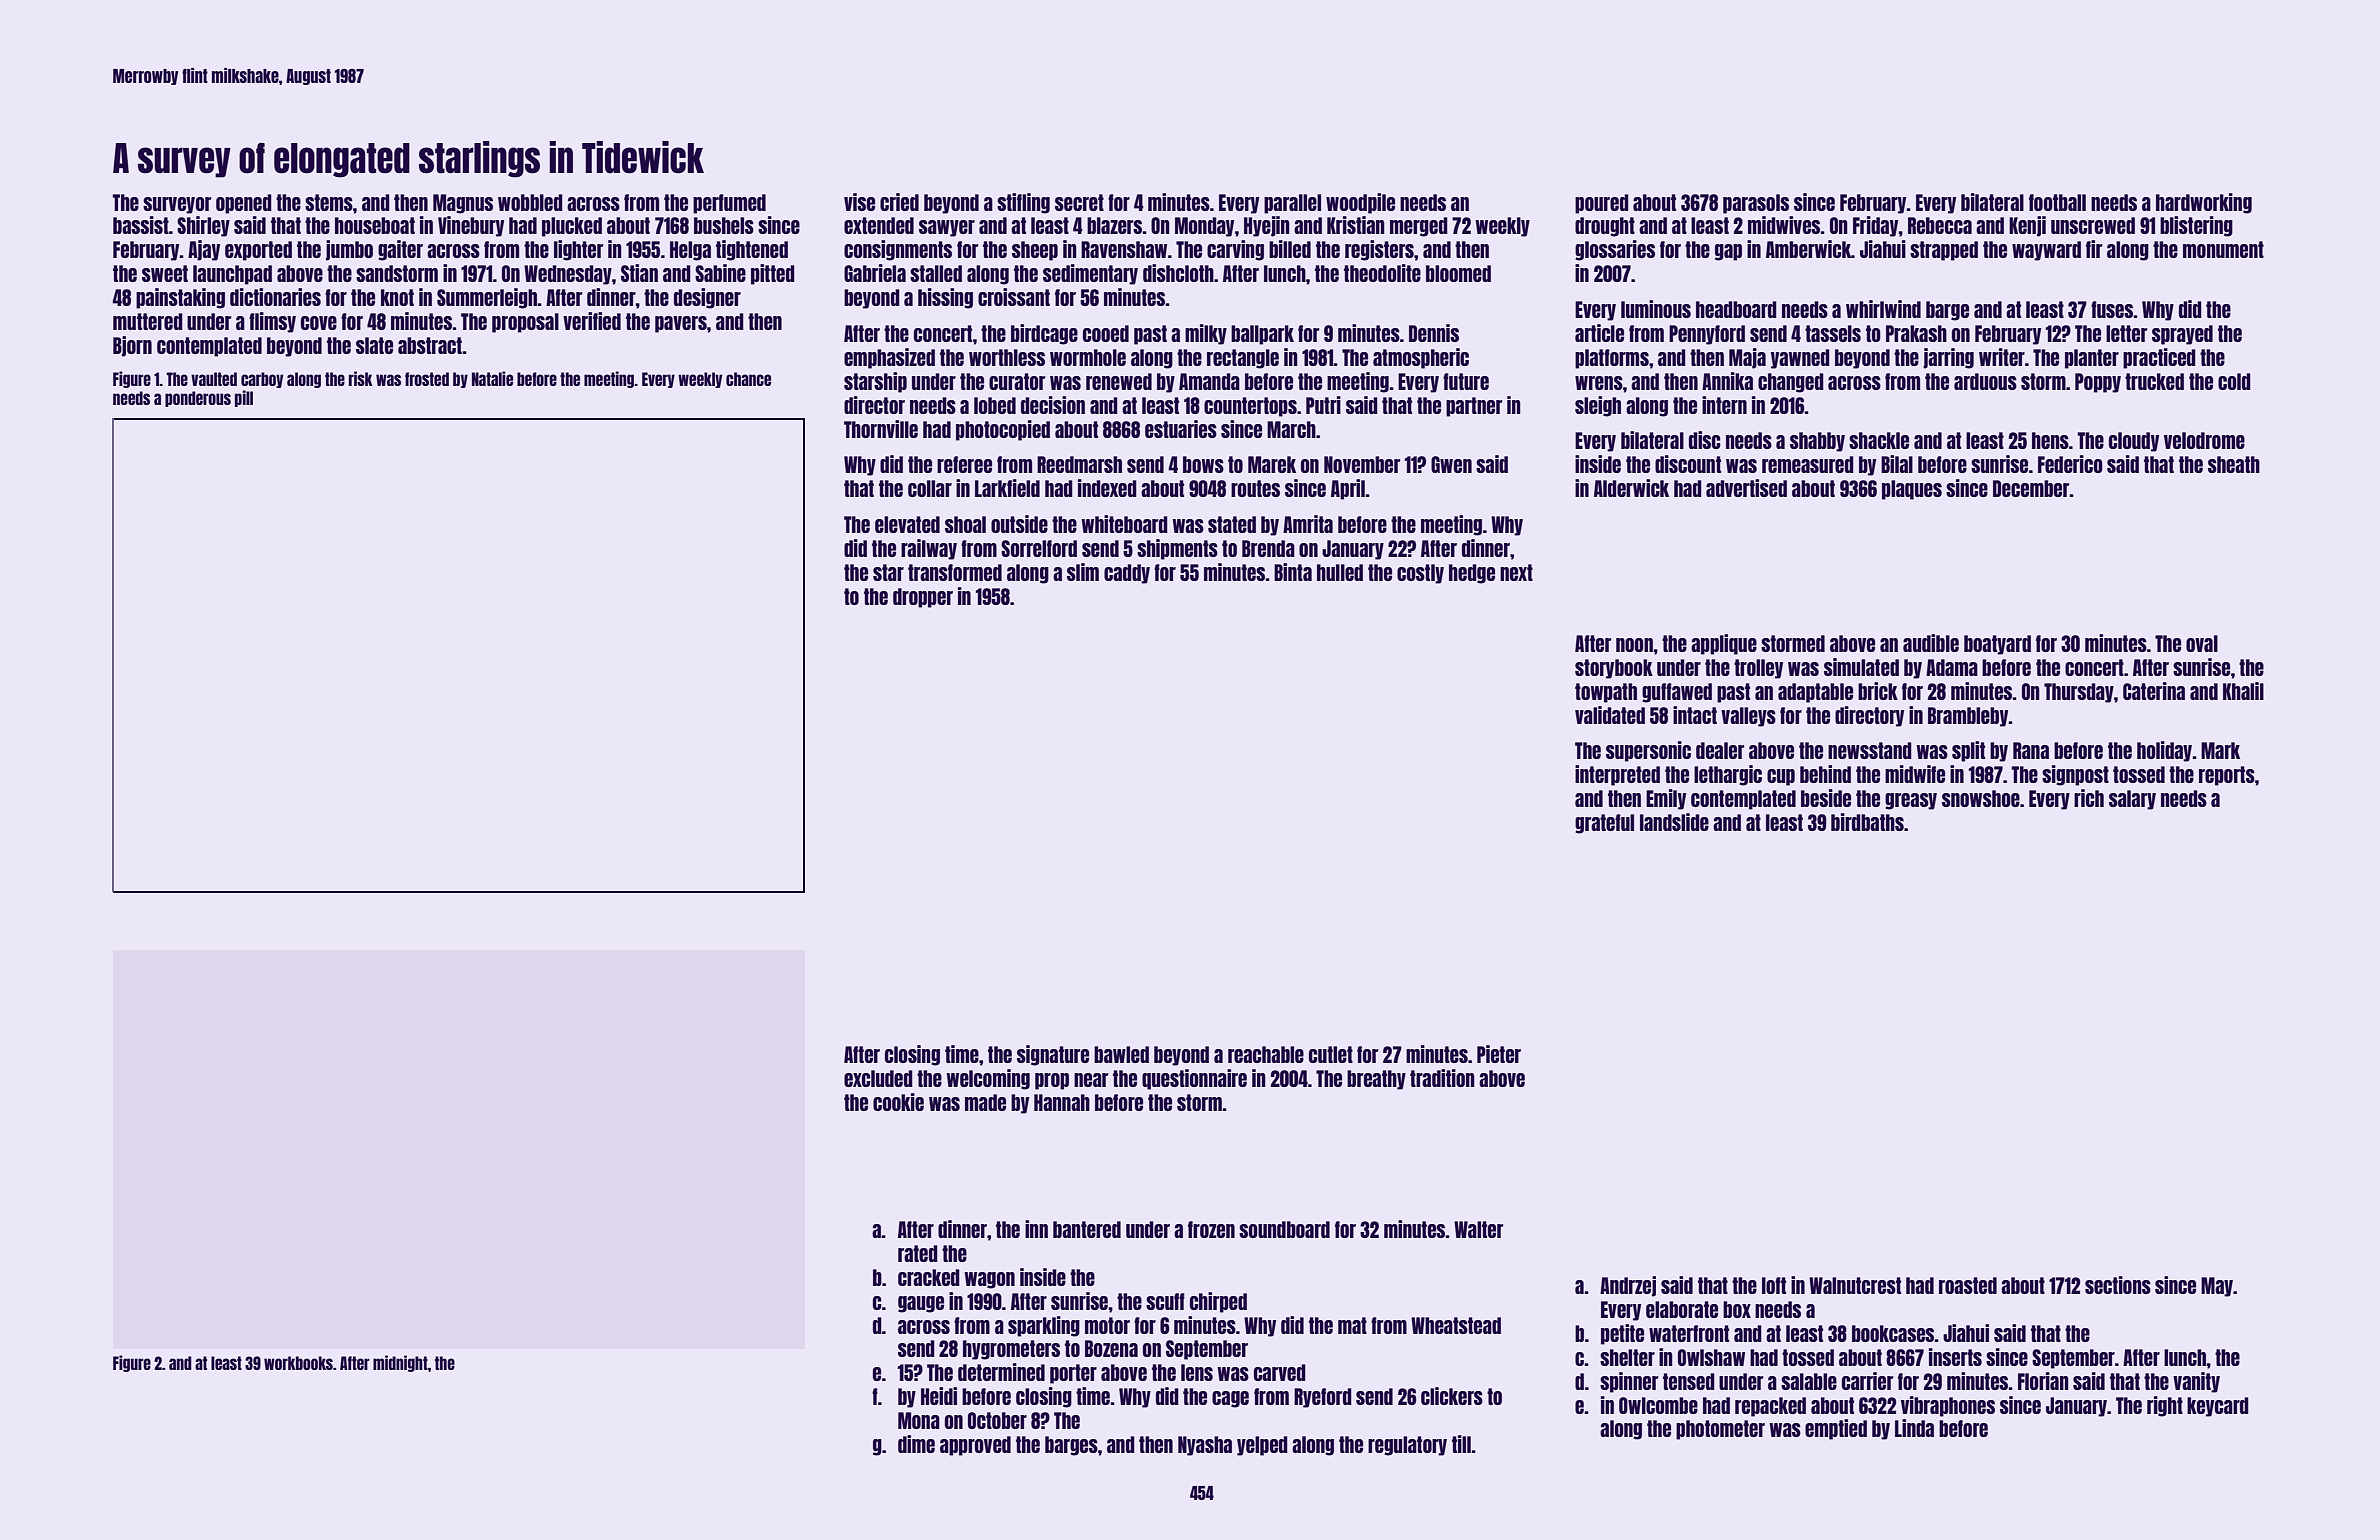 This screenshot has height=1540, width=2380. What do you see at coordinates (1323, 1398) in the screenshot?
I see `Ryeford` at bounding box center [1323, 1398].
